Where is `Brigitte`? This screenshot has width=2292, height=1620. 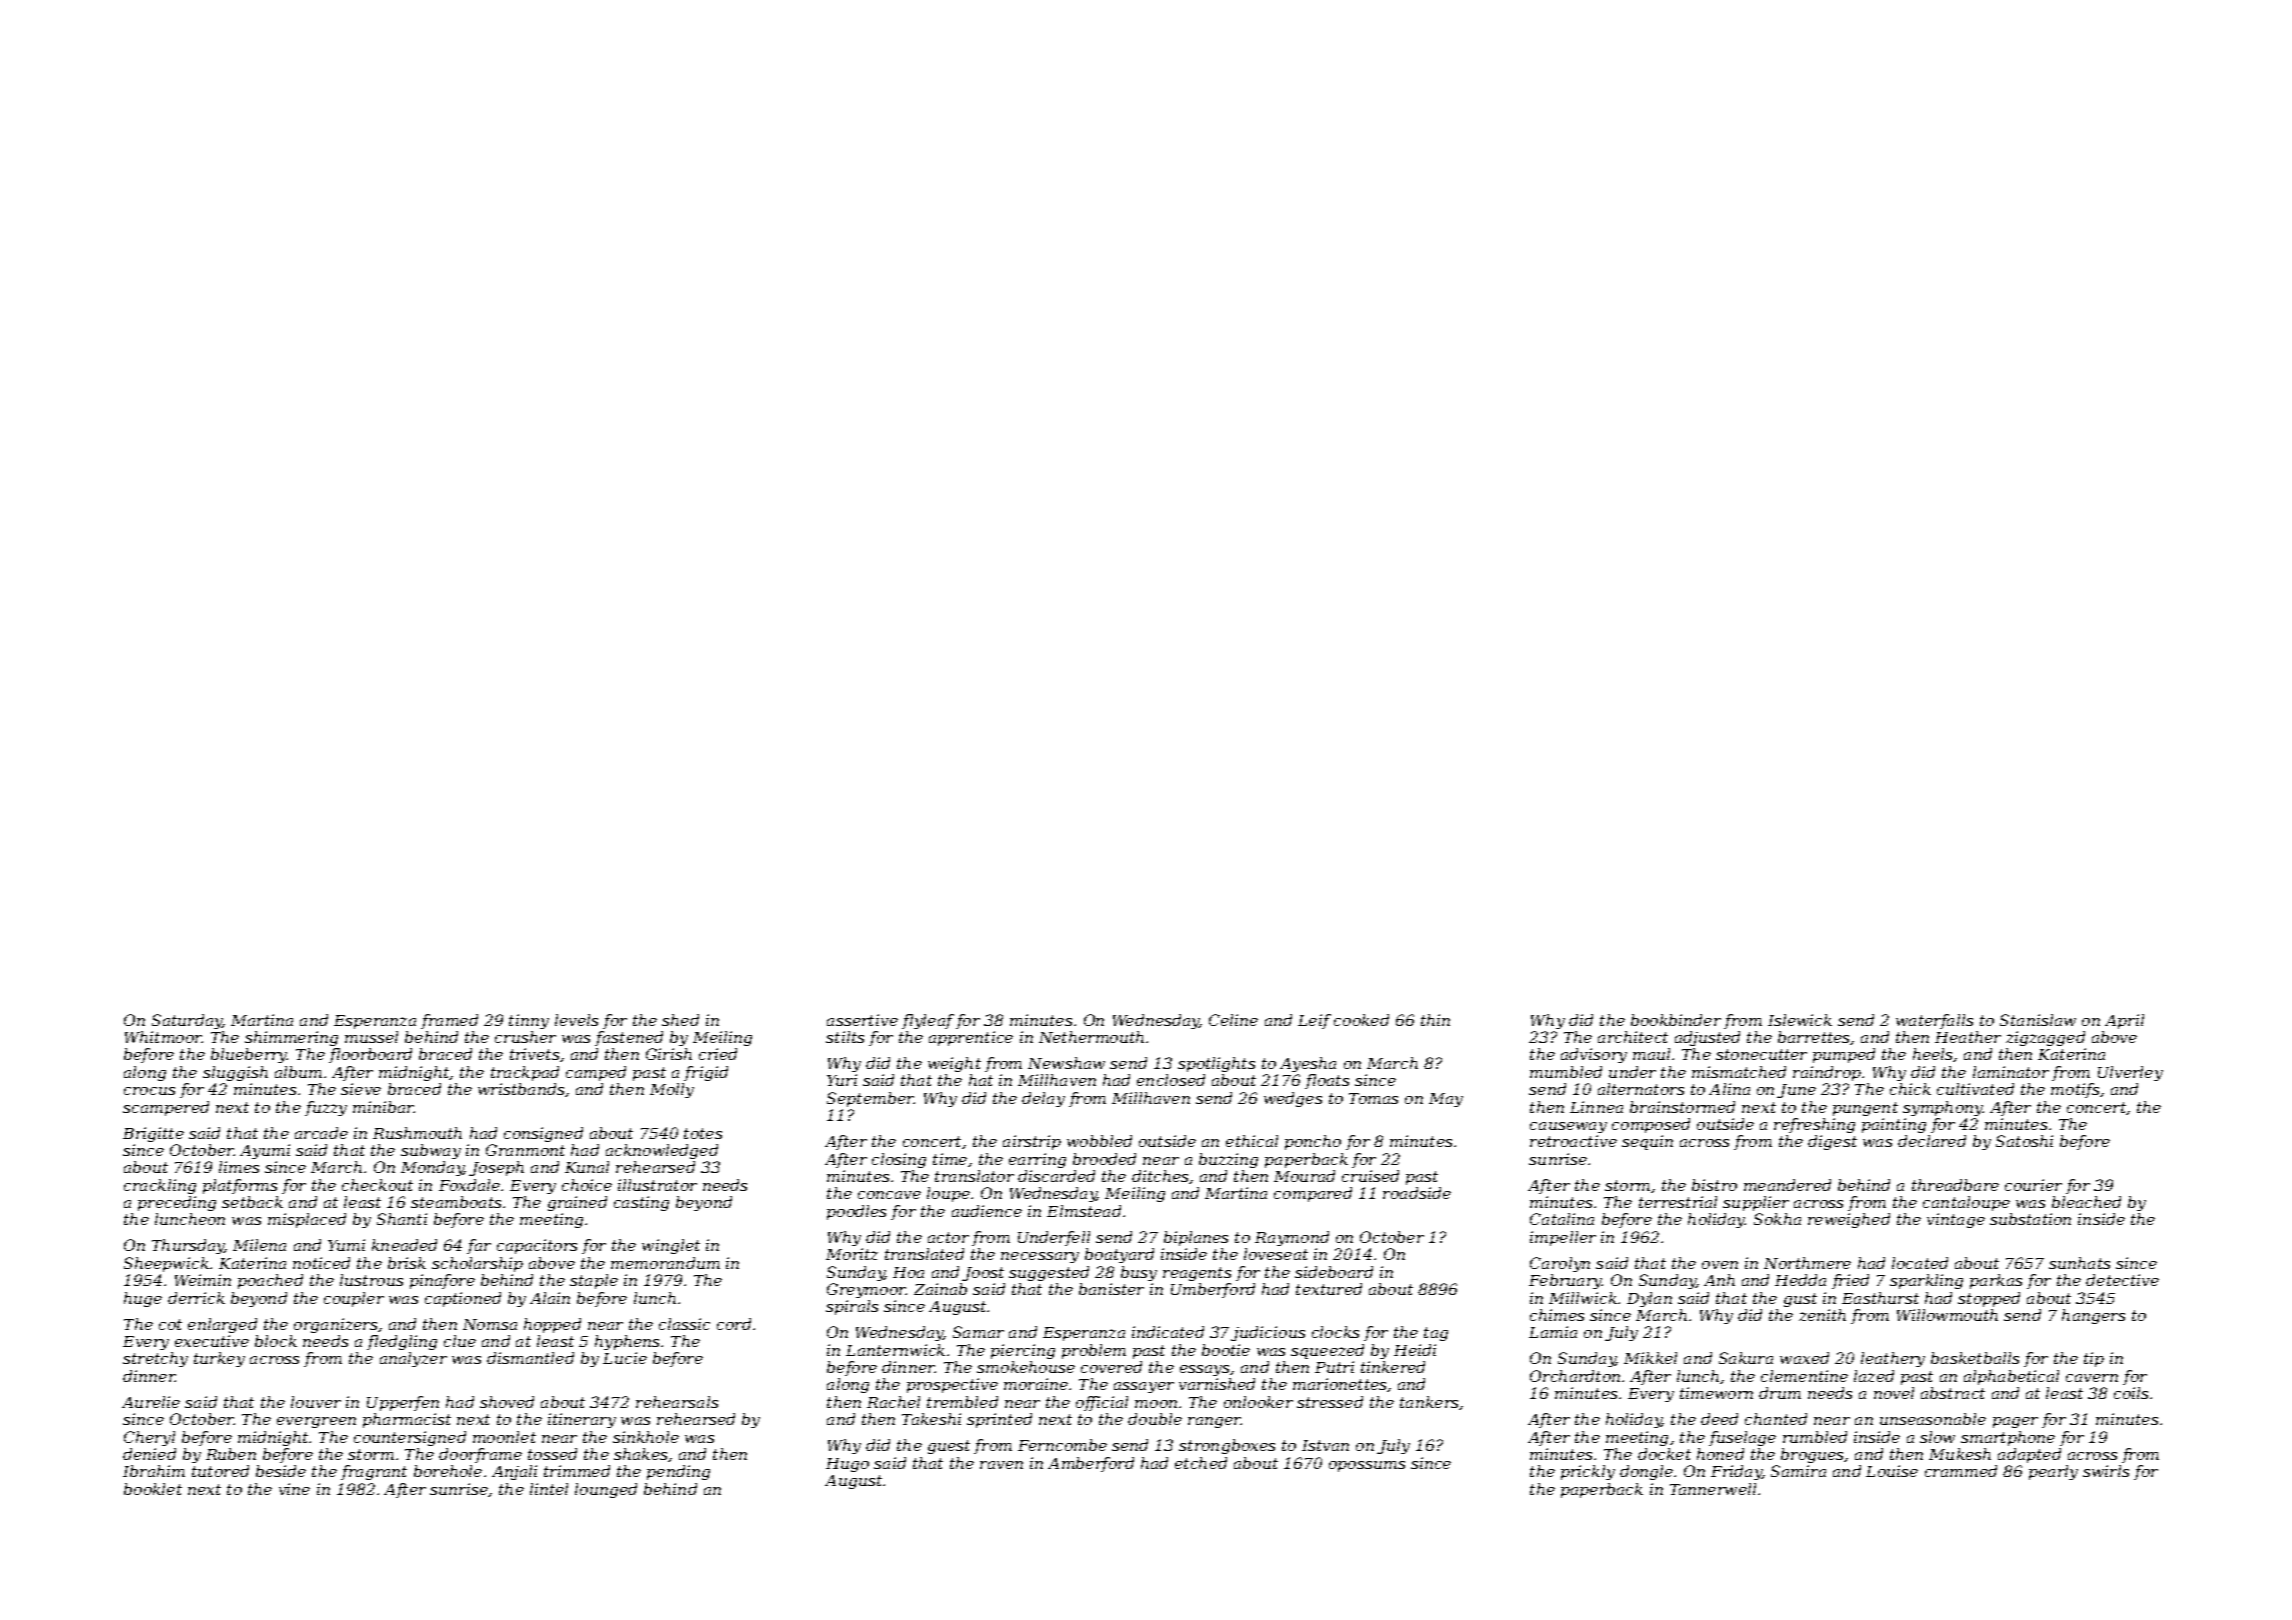
Brigitte is located at coordinates (153, 1134).
